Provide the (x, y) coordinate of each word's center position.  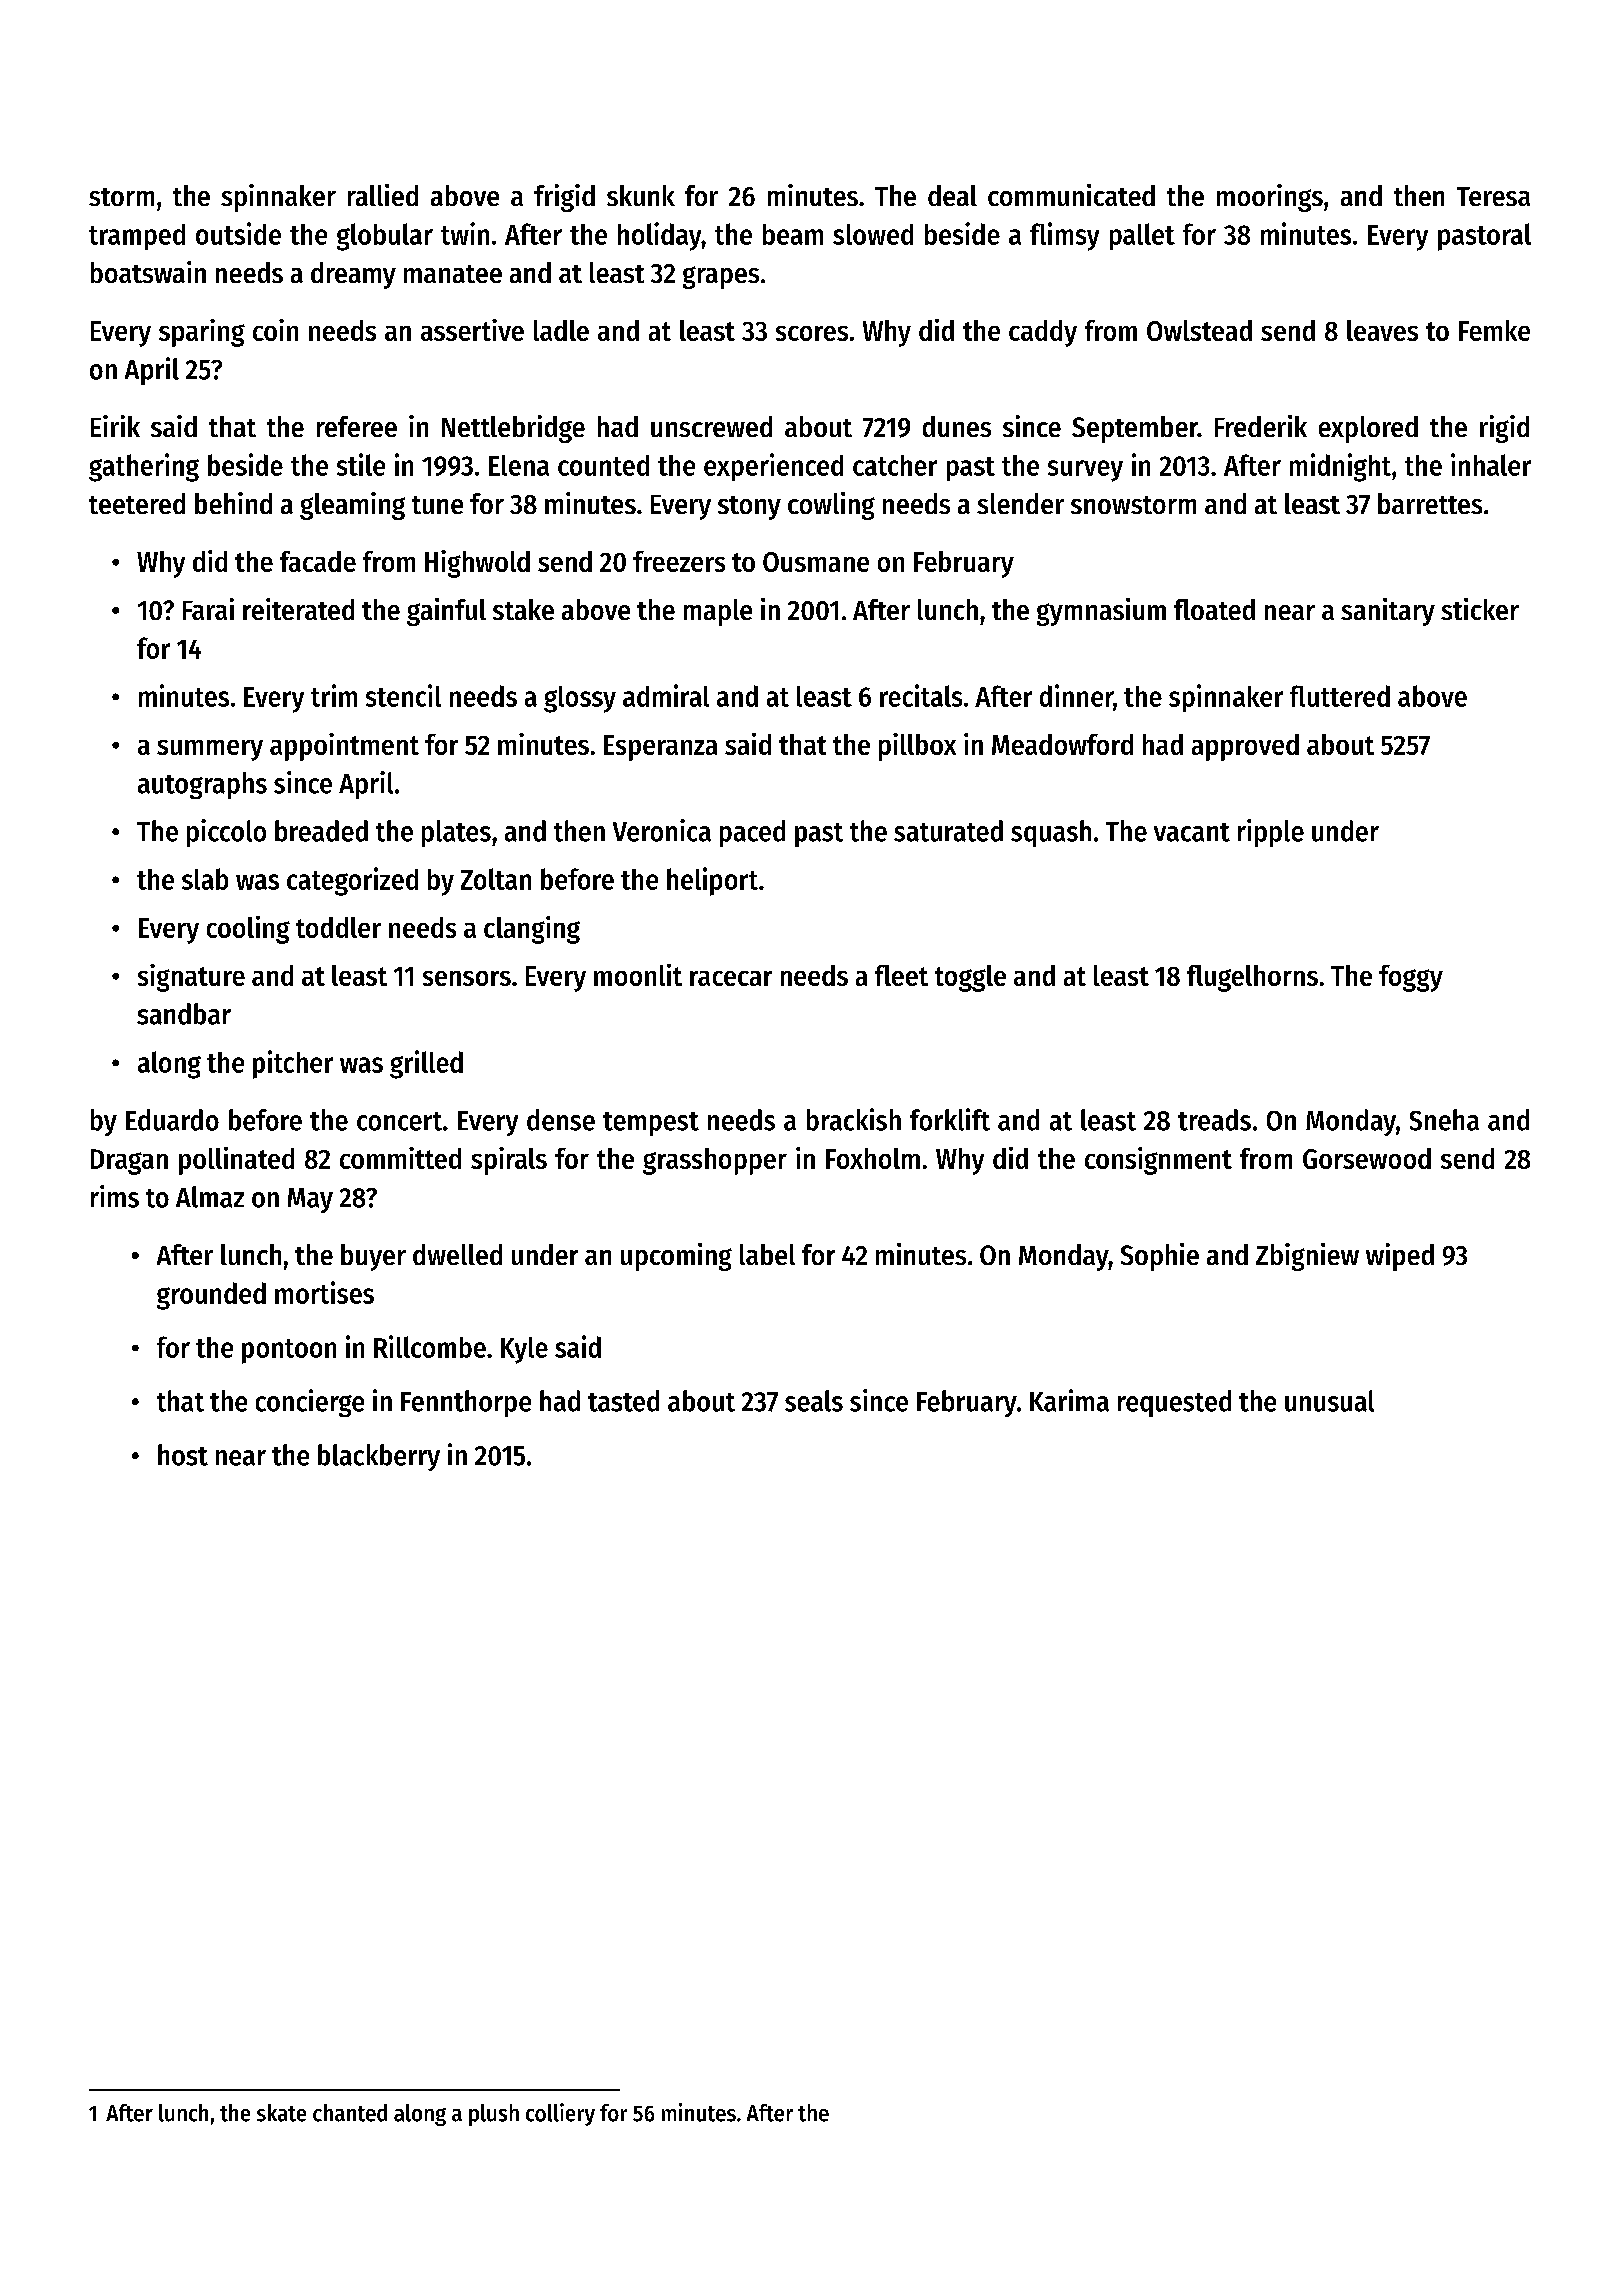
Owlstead (1199, 330)
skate (281, 2113)
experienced (773, 467)
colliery (560, 2114)
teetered (137, 503)
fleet (901, 975)
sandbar (184, 1014)
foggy (1411, 978)
